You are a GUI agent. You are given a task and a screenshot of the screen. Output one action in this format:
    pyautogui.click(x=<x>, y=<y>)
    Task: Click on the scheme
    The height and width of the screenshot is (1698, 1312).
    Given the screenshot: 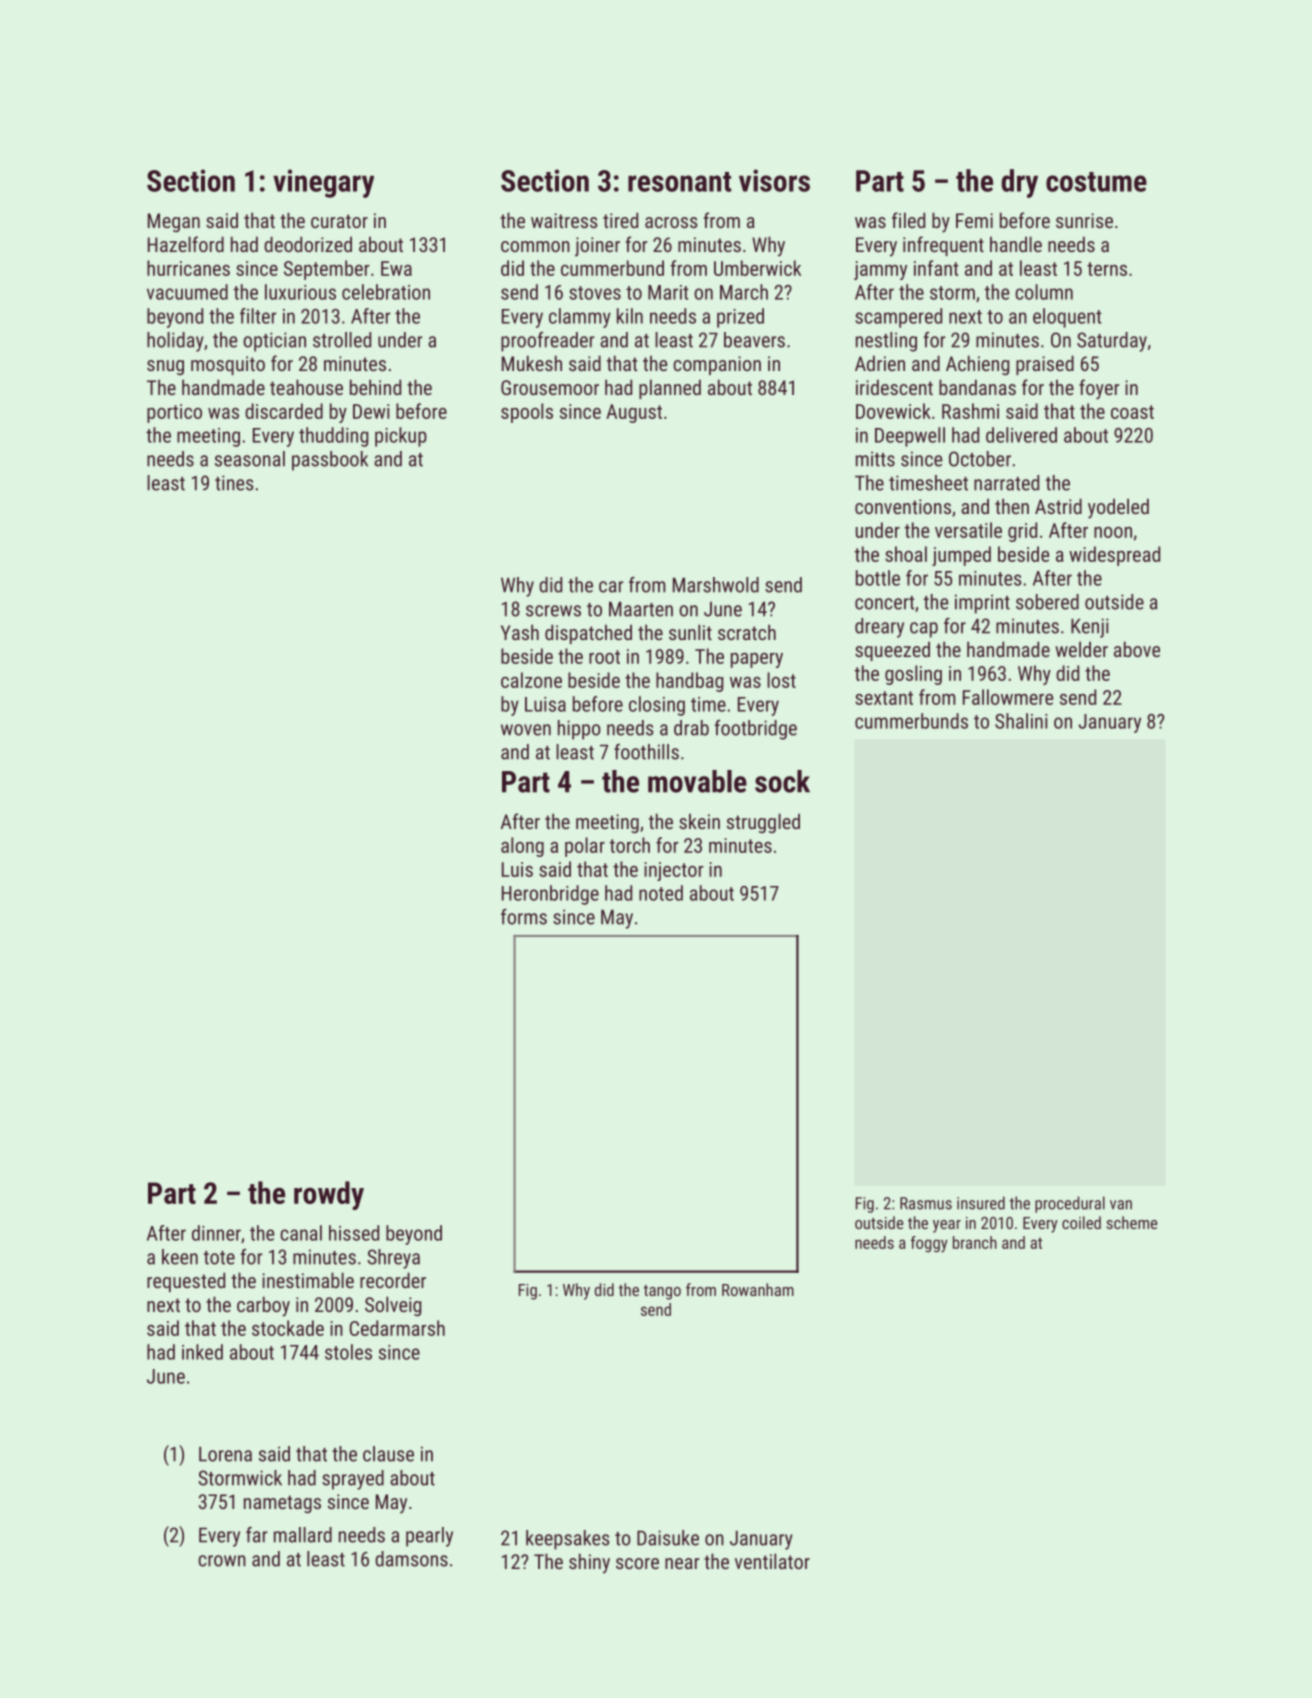 What is the action you would take?
    pyautogui.click(x=1131, y=1222)
